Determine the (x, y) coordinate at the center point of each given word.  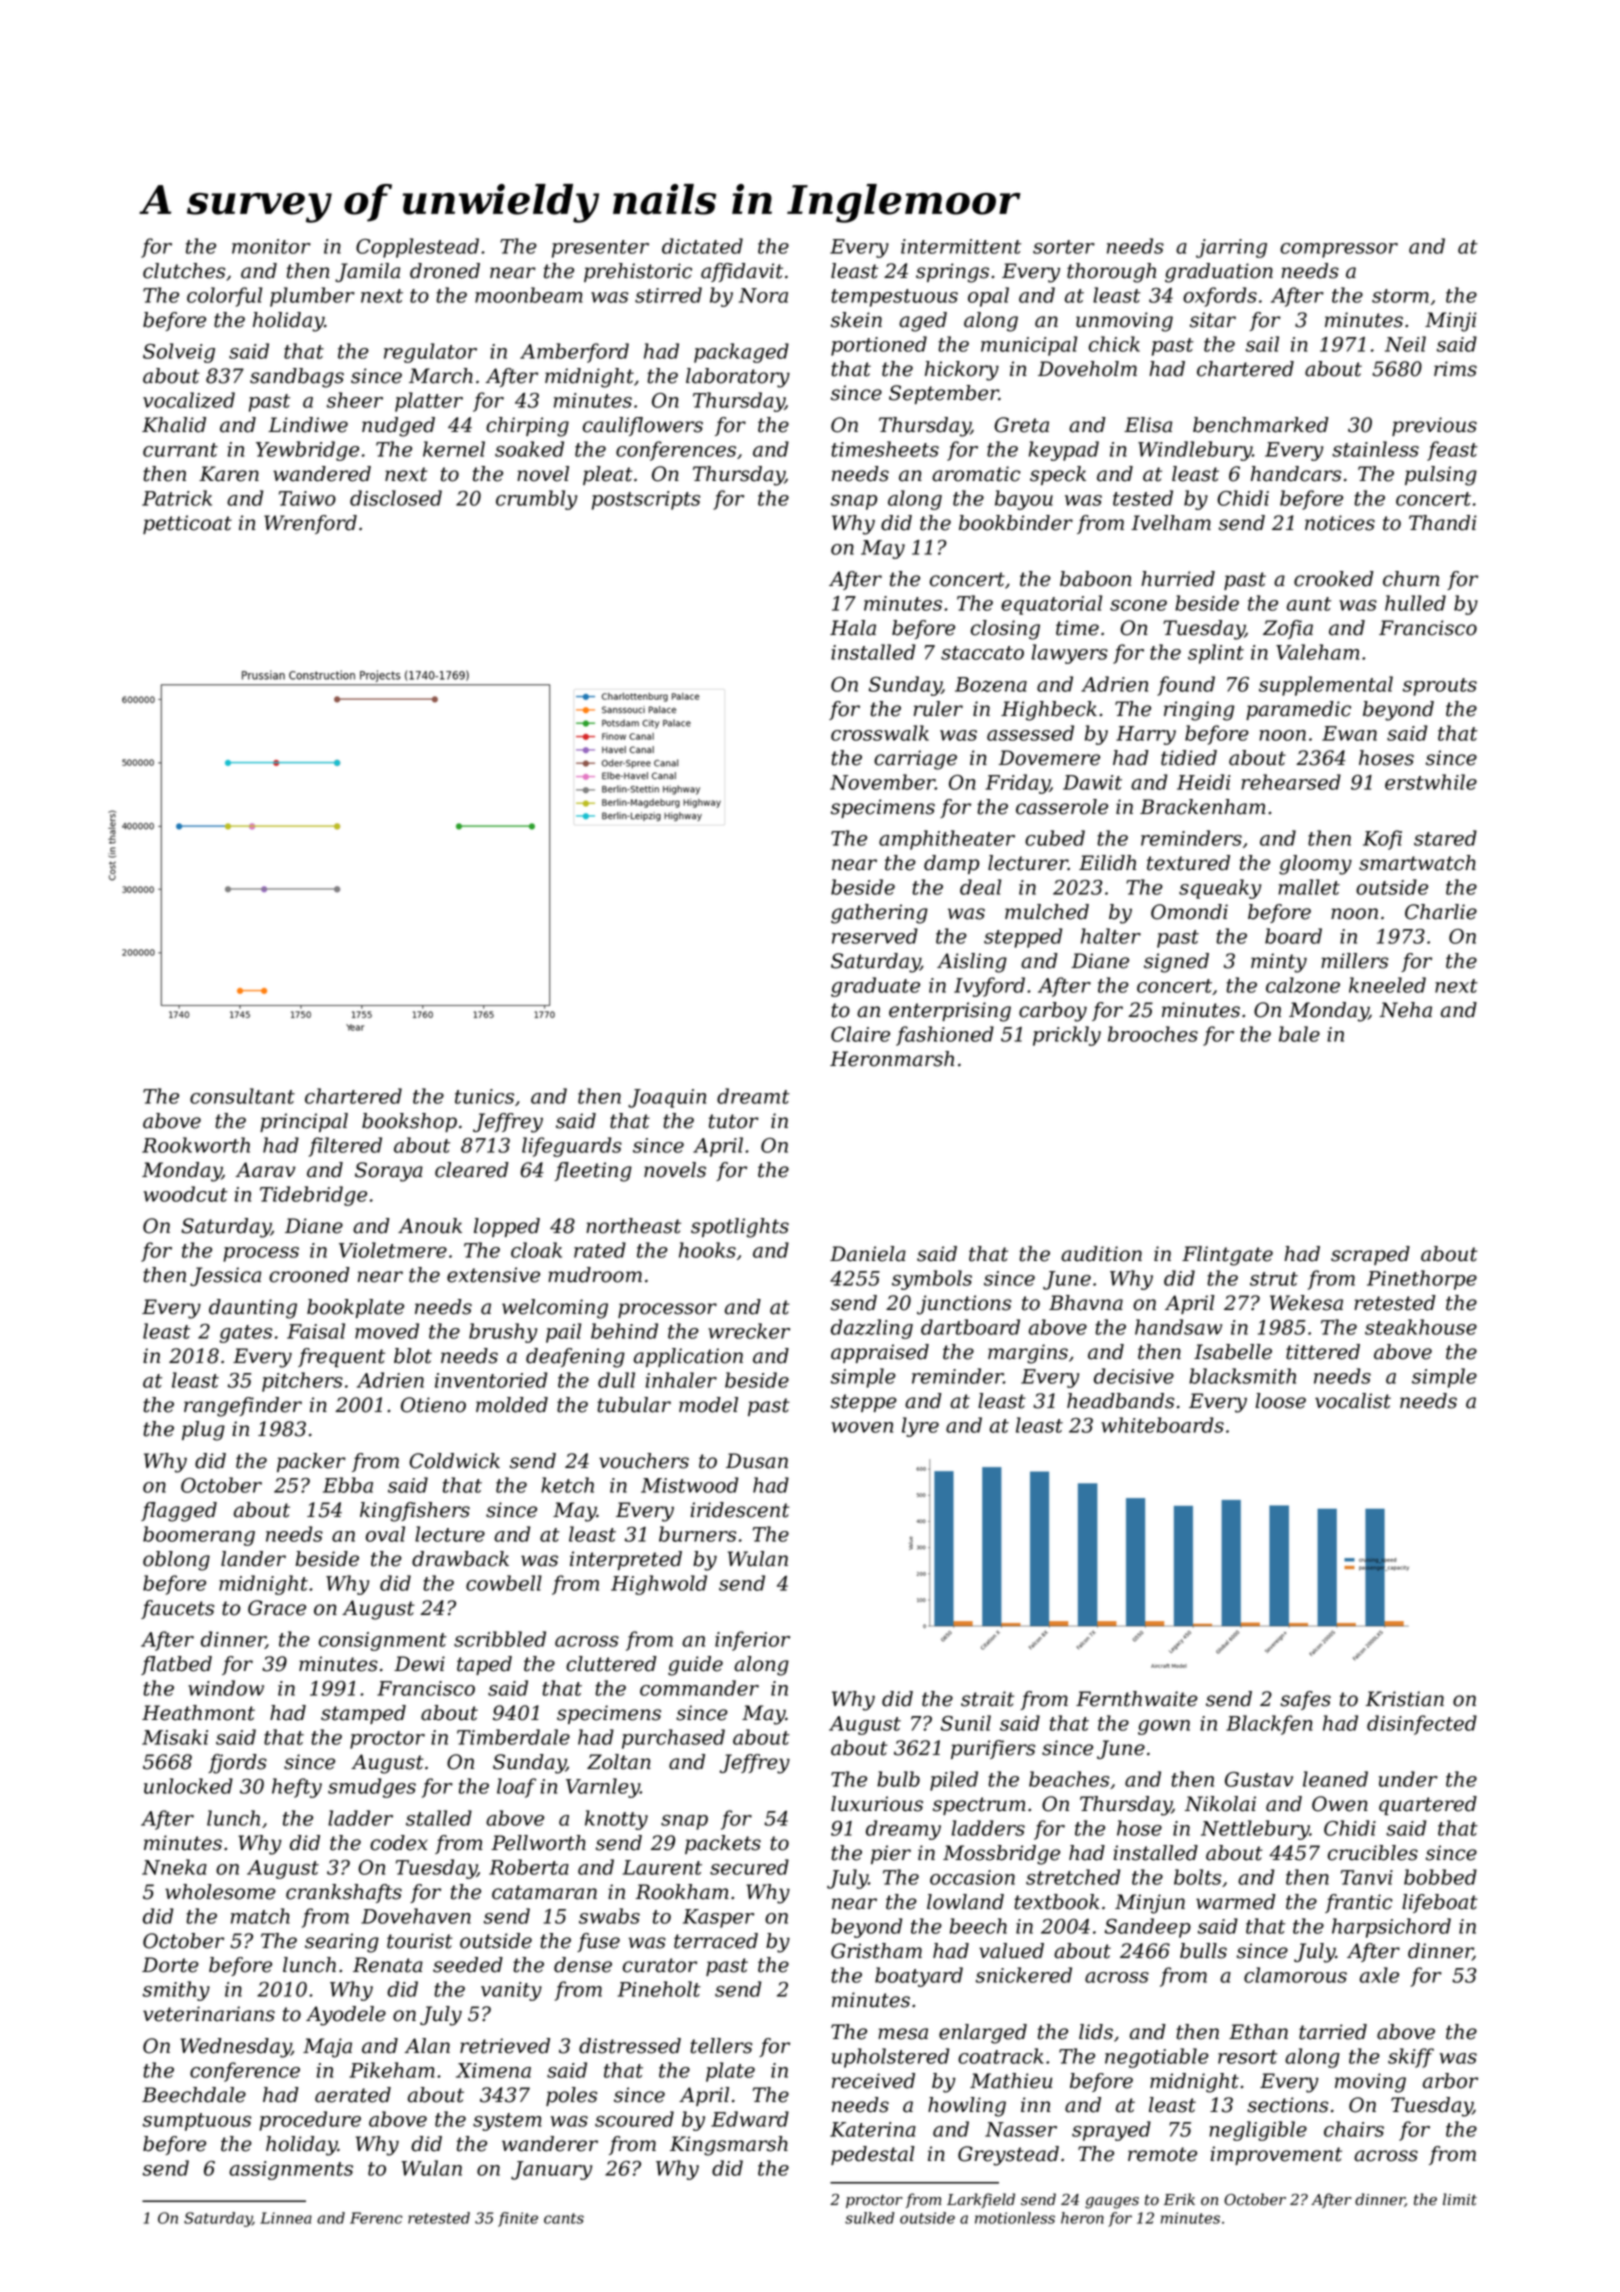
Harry (1146, 735)
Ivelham (1171, 523)
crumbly (536, 500)
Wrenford (310, 524)
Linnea (286, 2218)
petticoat (187, 524)
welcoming (555, 1309)
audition (1101, 1254)
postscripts (646, 500)
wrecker (749, 1331)
